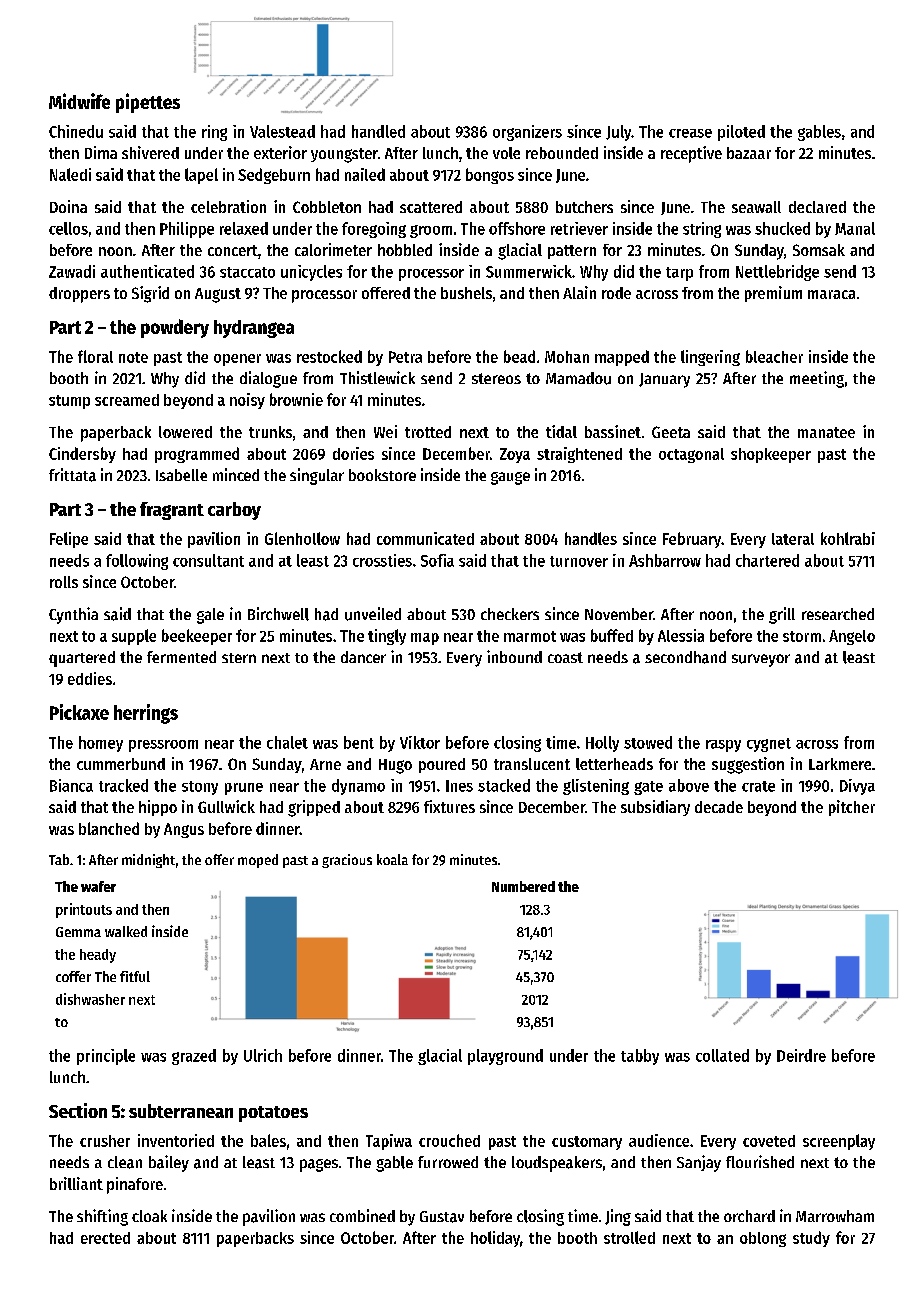  I want to click on meeting, so click(817, 379).
